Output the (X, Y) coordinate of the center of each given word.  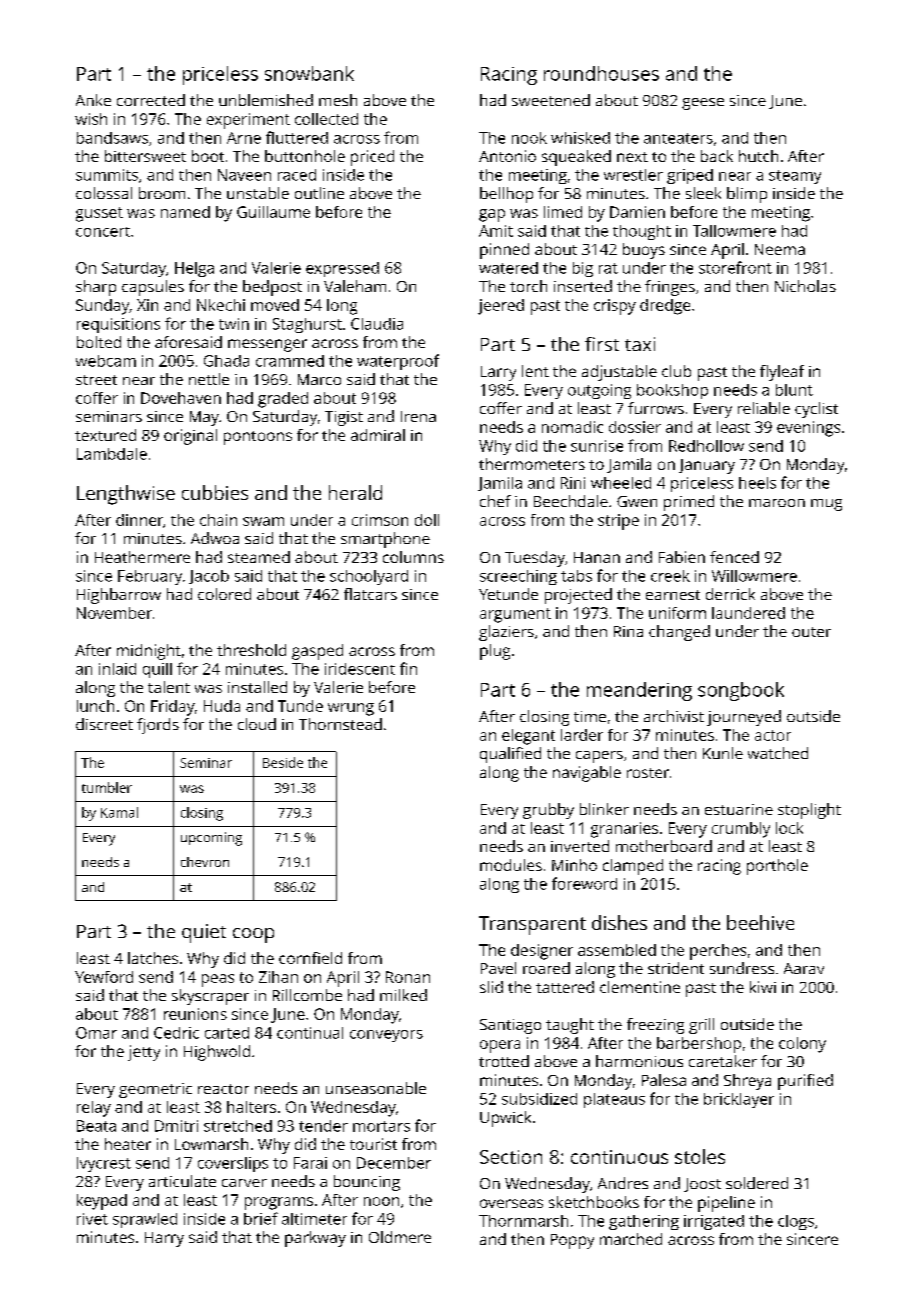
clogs (796, 1222)
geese (703, 104)
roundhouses (601, 73)
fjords (158, 726)
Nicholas (805, 286)
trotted (504, 1061)
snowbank (309, 73)
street (96, 380)
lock (789, 828)
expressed (342, 269)
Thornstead (340, 724)
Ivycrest (104, 1164)
